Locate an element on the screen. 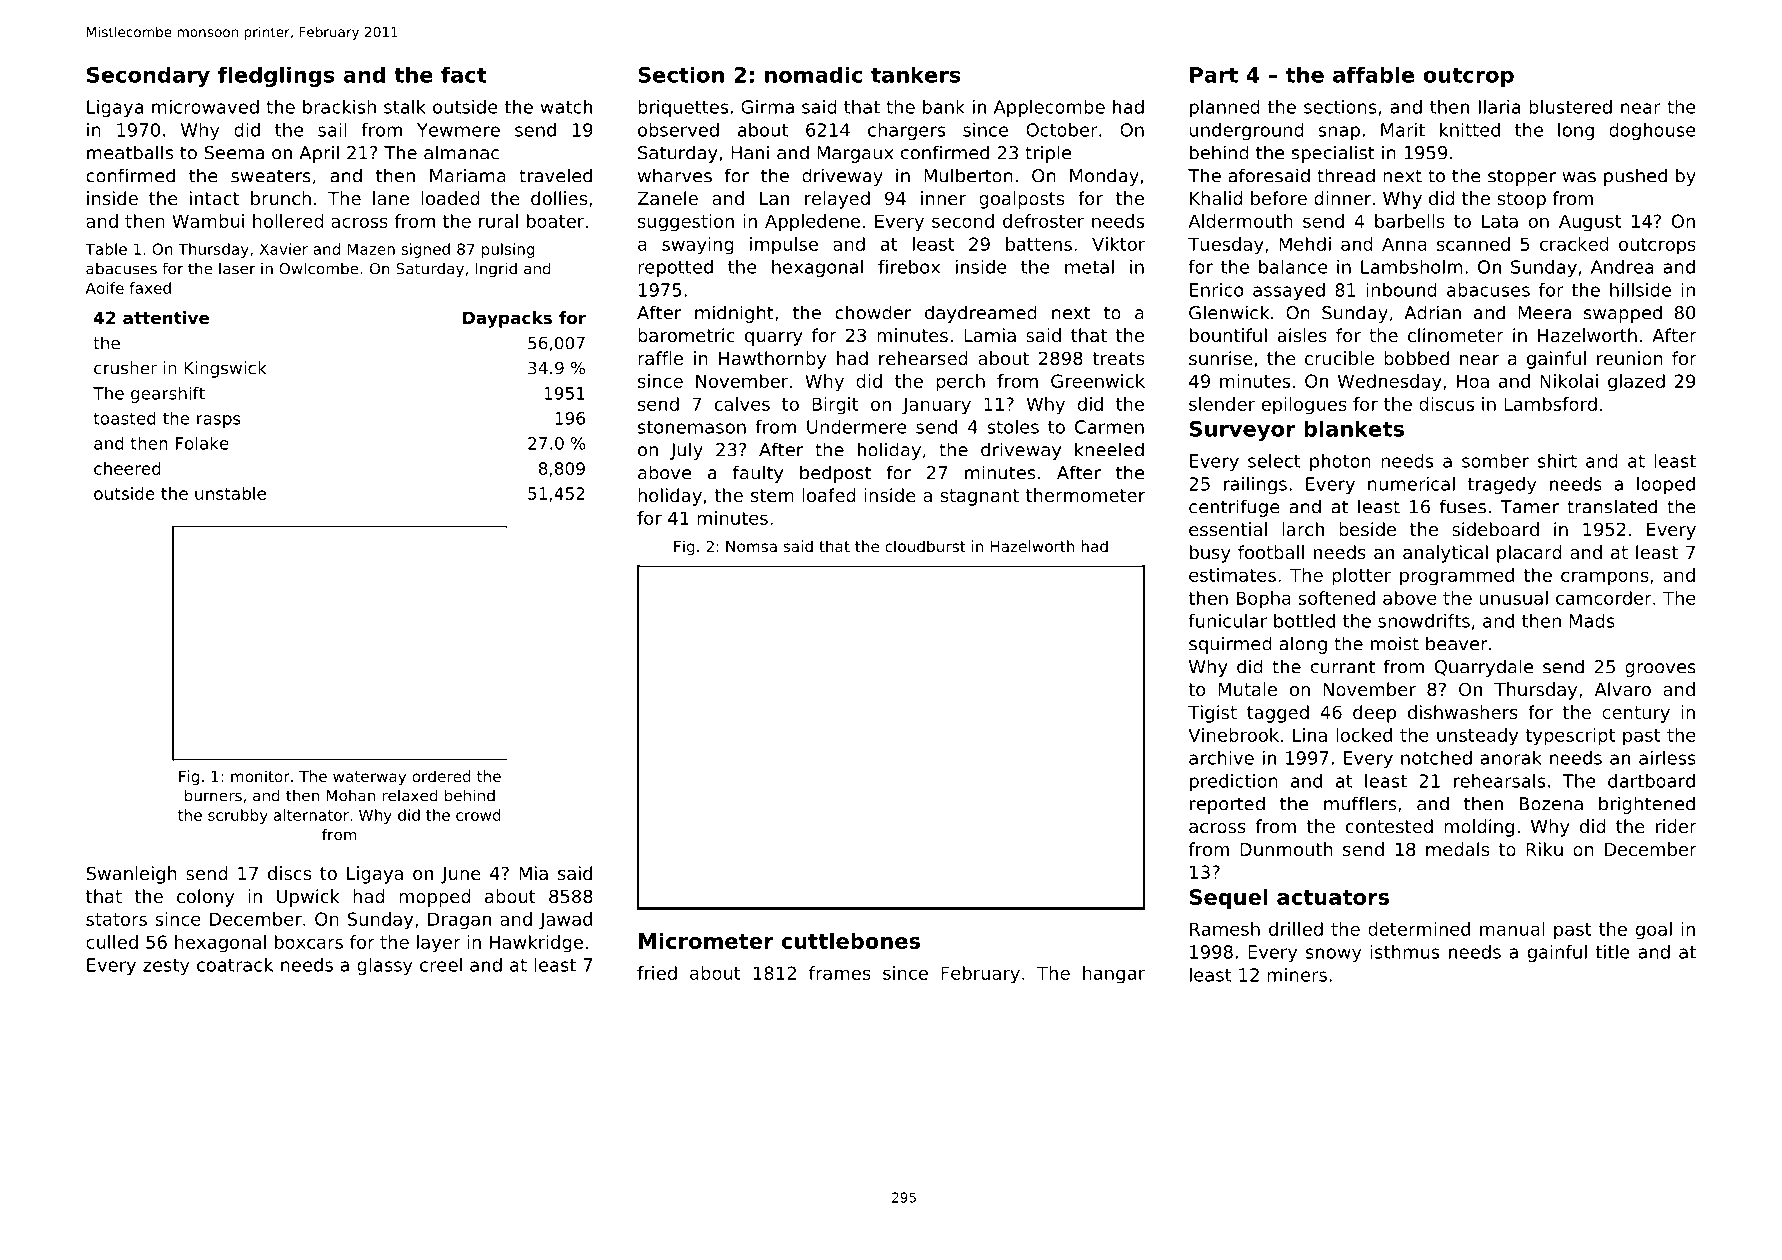 Image resolution: width=1782 pixels, height=1260 pixels. affable is located at coordinates (1373, 75).
